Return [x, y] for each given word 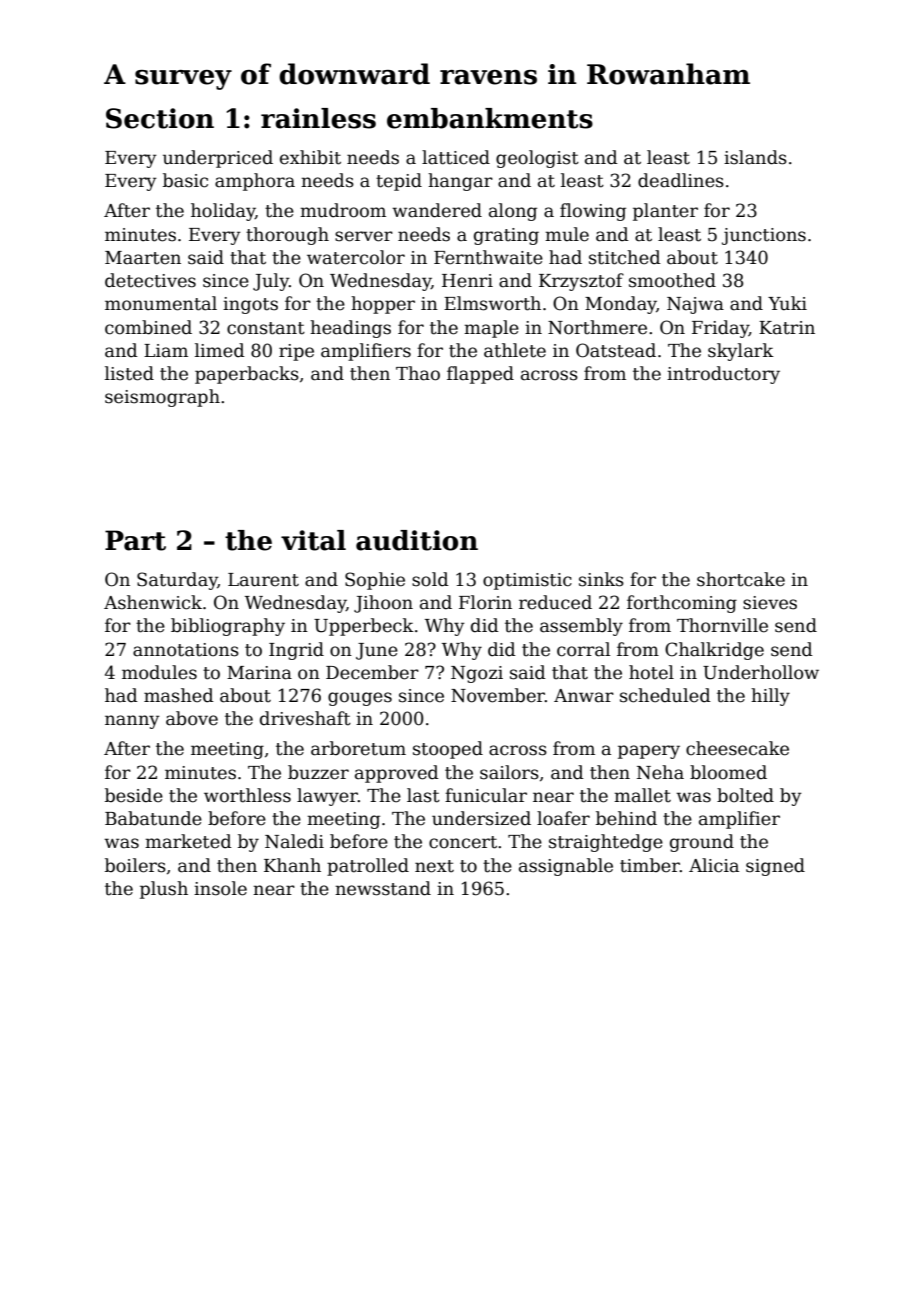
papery [649, 752]
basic [185, 180]
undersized [481, 818]
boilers [135, 865]
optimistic [527, 581]
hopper [383, 305]
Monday [621, 305]
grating [506, 236]
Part [135, 540]
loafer [563, 818]
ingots [250, 305]
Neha [660, 772]
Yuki [787, 303]
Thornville [722, 625]
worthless [247, 795]
